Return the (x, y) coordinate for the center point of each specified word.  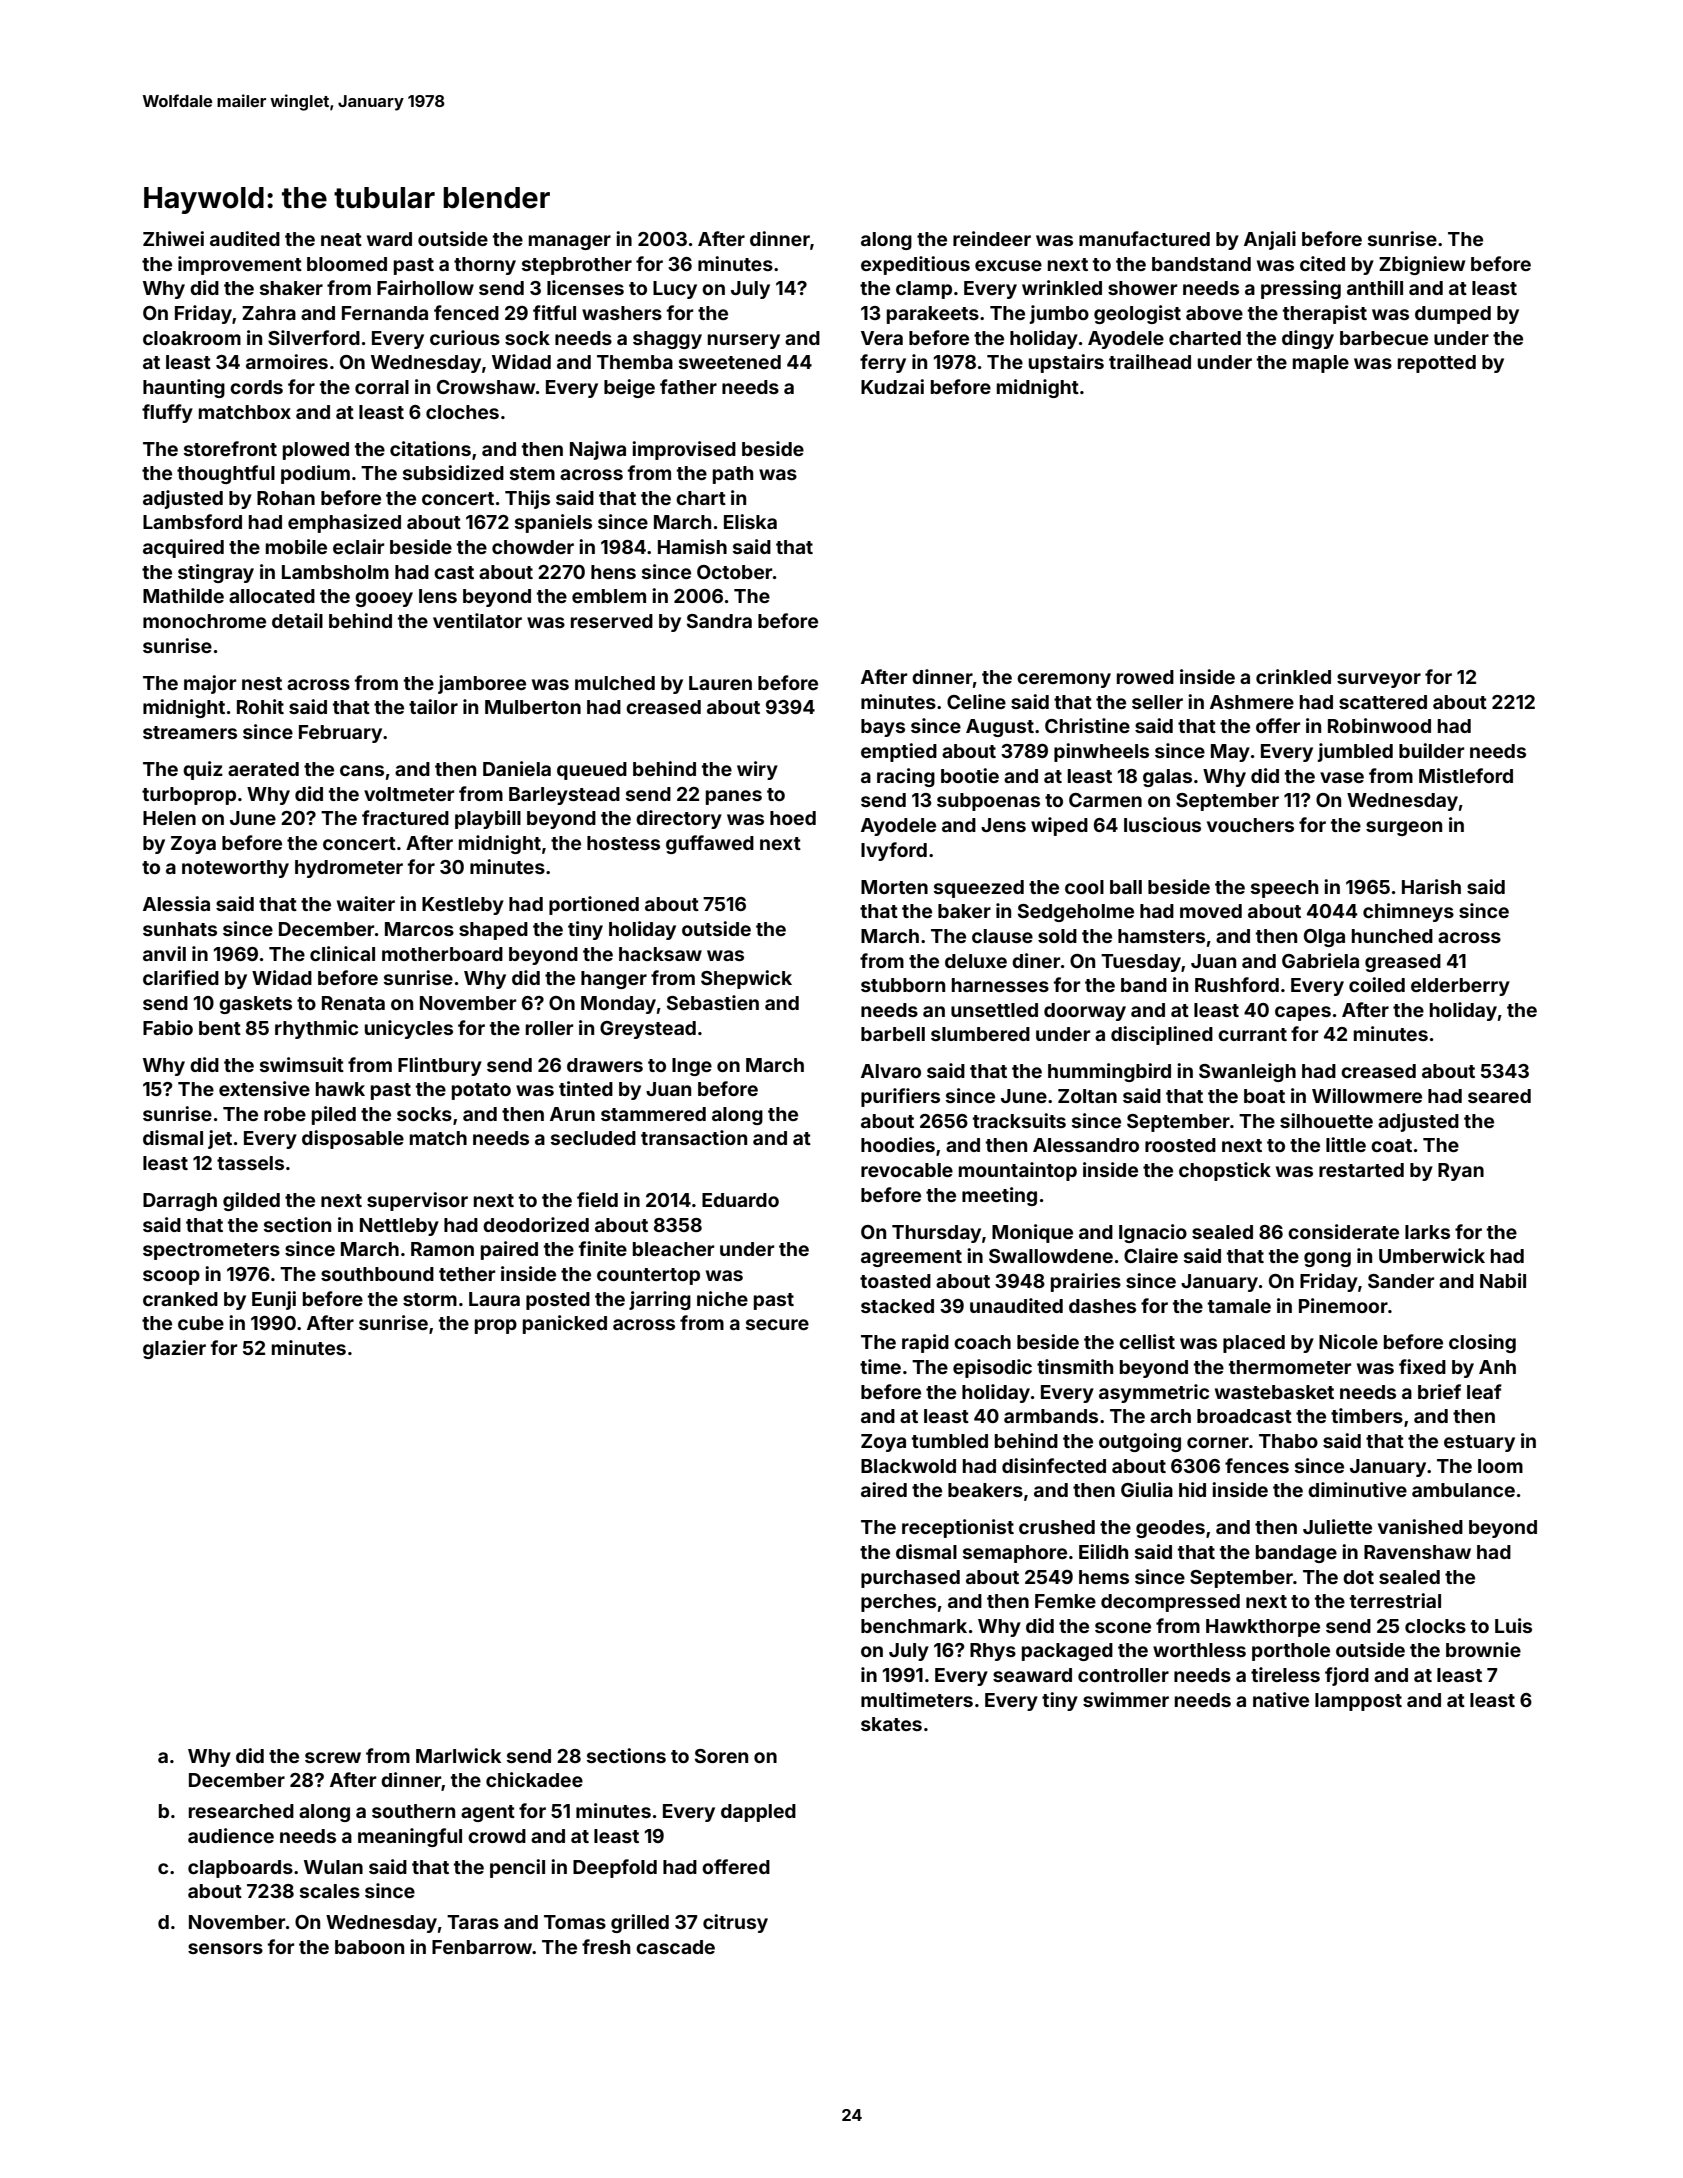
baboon (369, 1947)
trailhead (1150, 361)
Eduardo (740, 1200)
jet (220, 1139)
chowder (533, 547)
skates (891, 1724)
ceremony (1064, 680)
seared (1499, 1096)
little (1346, 1144)
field (597, 1199)
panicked (565, 1324)
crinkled (1293, 676)
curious (465, 337)
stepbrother (577, 266)
